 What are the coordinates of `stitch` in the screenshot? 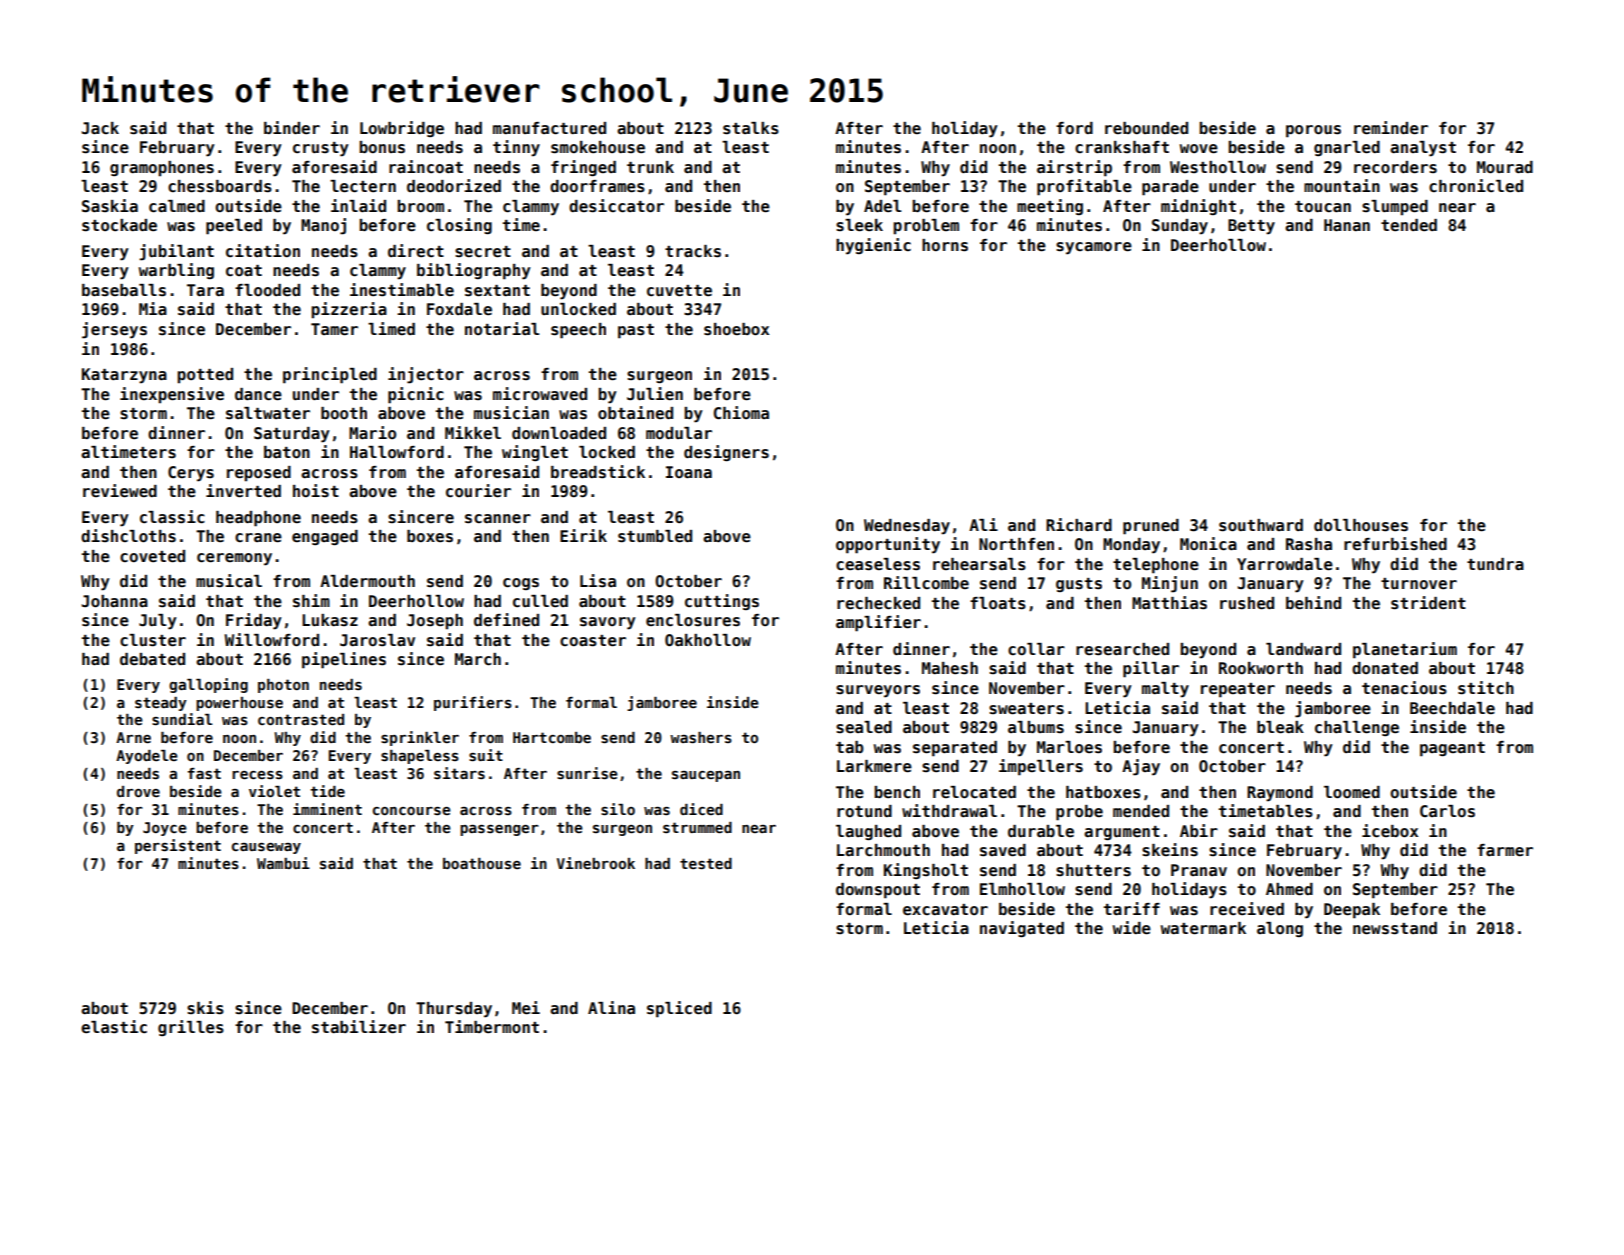 It's located at (1486, 688).
